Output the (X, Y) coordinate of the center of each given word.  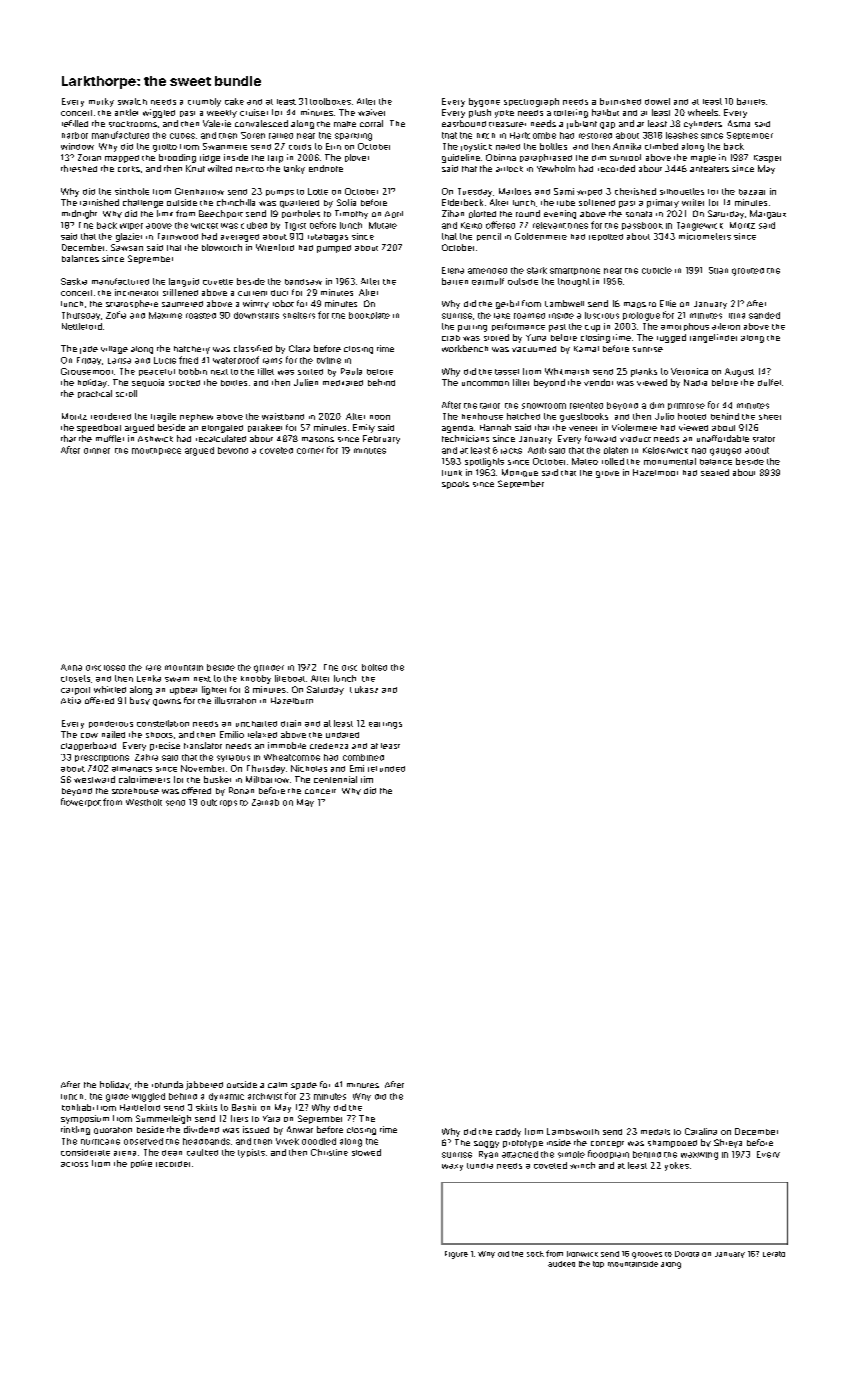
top (598, 1264)
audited (561, 1264)
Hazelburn (292, 700)
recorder (173, 1164)
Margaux (768, 214)
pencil (489, 237)
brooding (177, 158)
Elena (453, 270)
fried (188, 360)
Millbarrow (267, 779)
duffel (769, 382)
